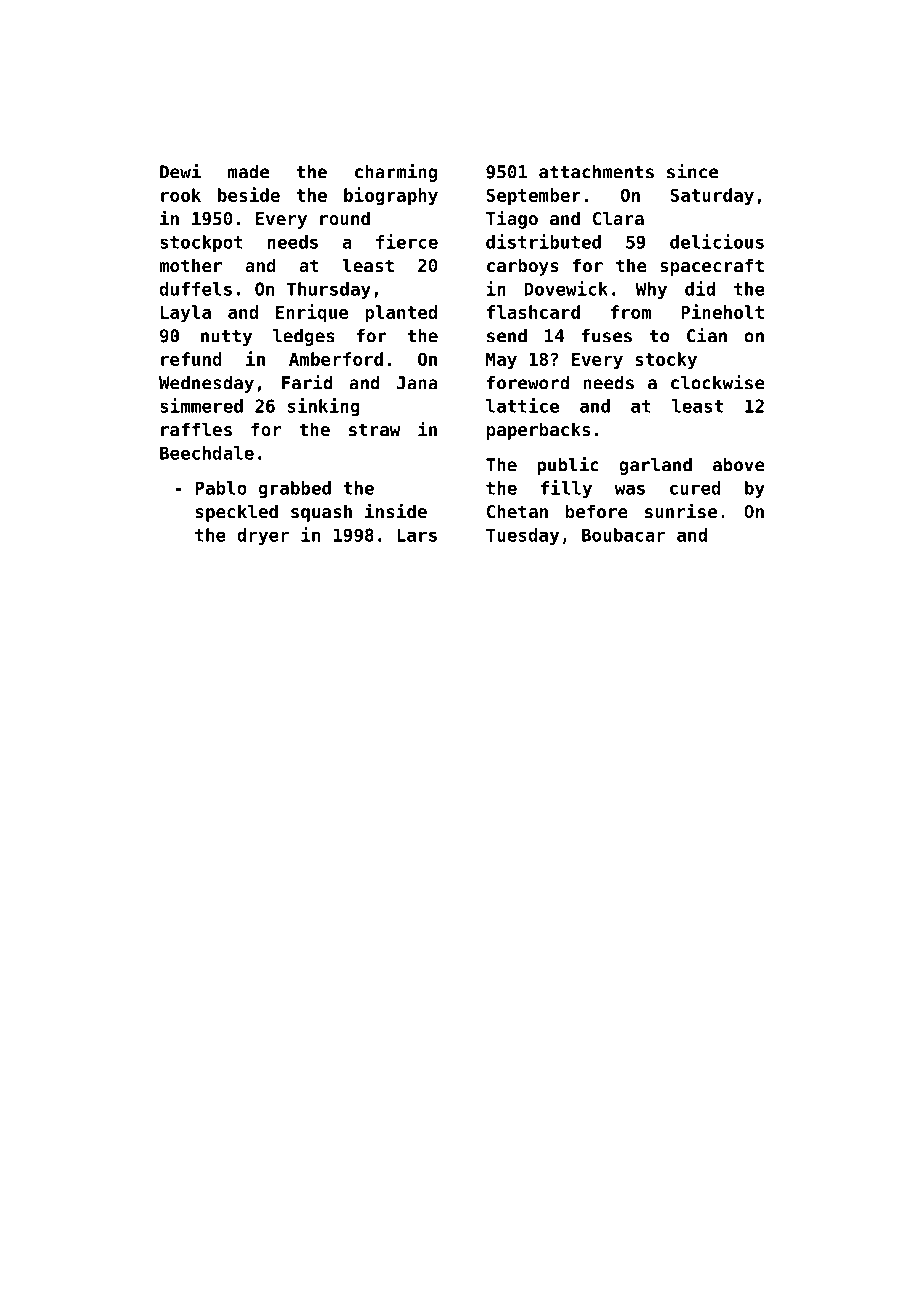 The image size is (924, 1311). I want to click on Tiago, so click(512, 219).
